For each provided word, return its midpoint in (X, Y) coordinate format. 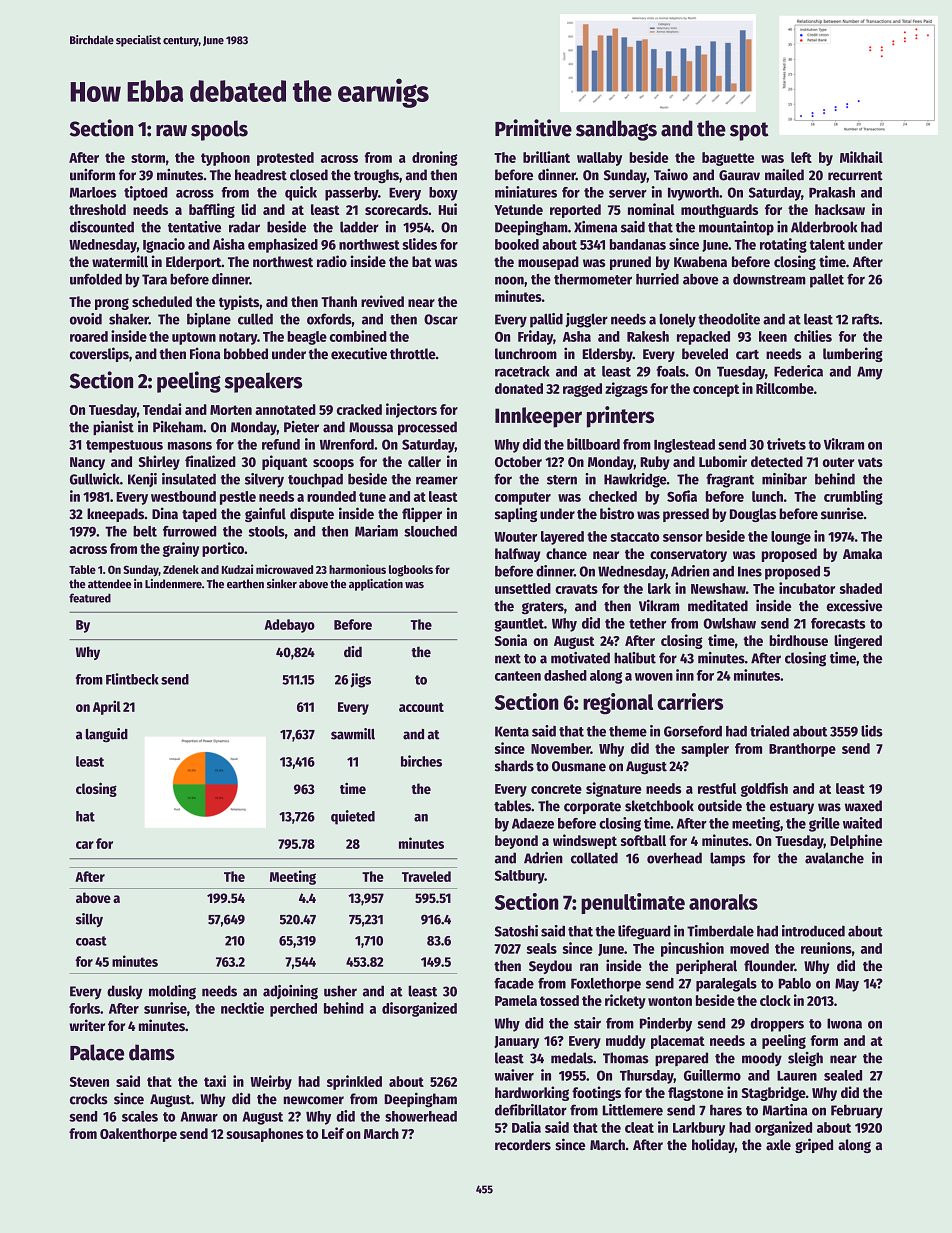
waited (862, 823)
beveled (705, 354)
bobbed (246, 354)
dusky (125, 992)
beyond (516, 842)
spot (749, 131)
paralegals (726, 985)
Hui (448, 209)
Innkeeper (538, 417)
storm (148, 158)
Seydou (550, 967)
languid (107, 735)
